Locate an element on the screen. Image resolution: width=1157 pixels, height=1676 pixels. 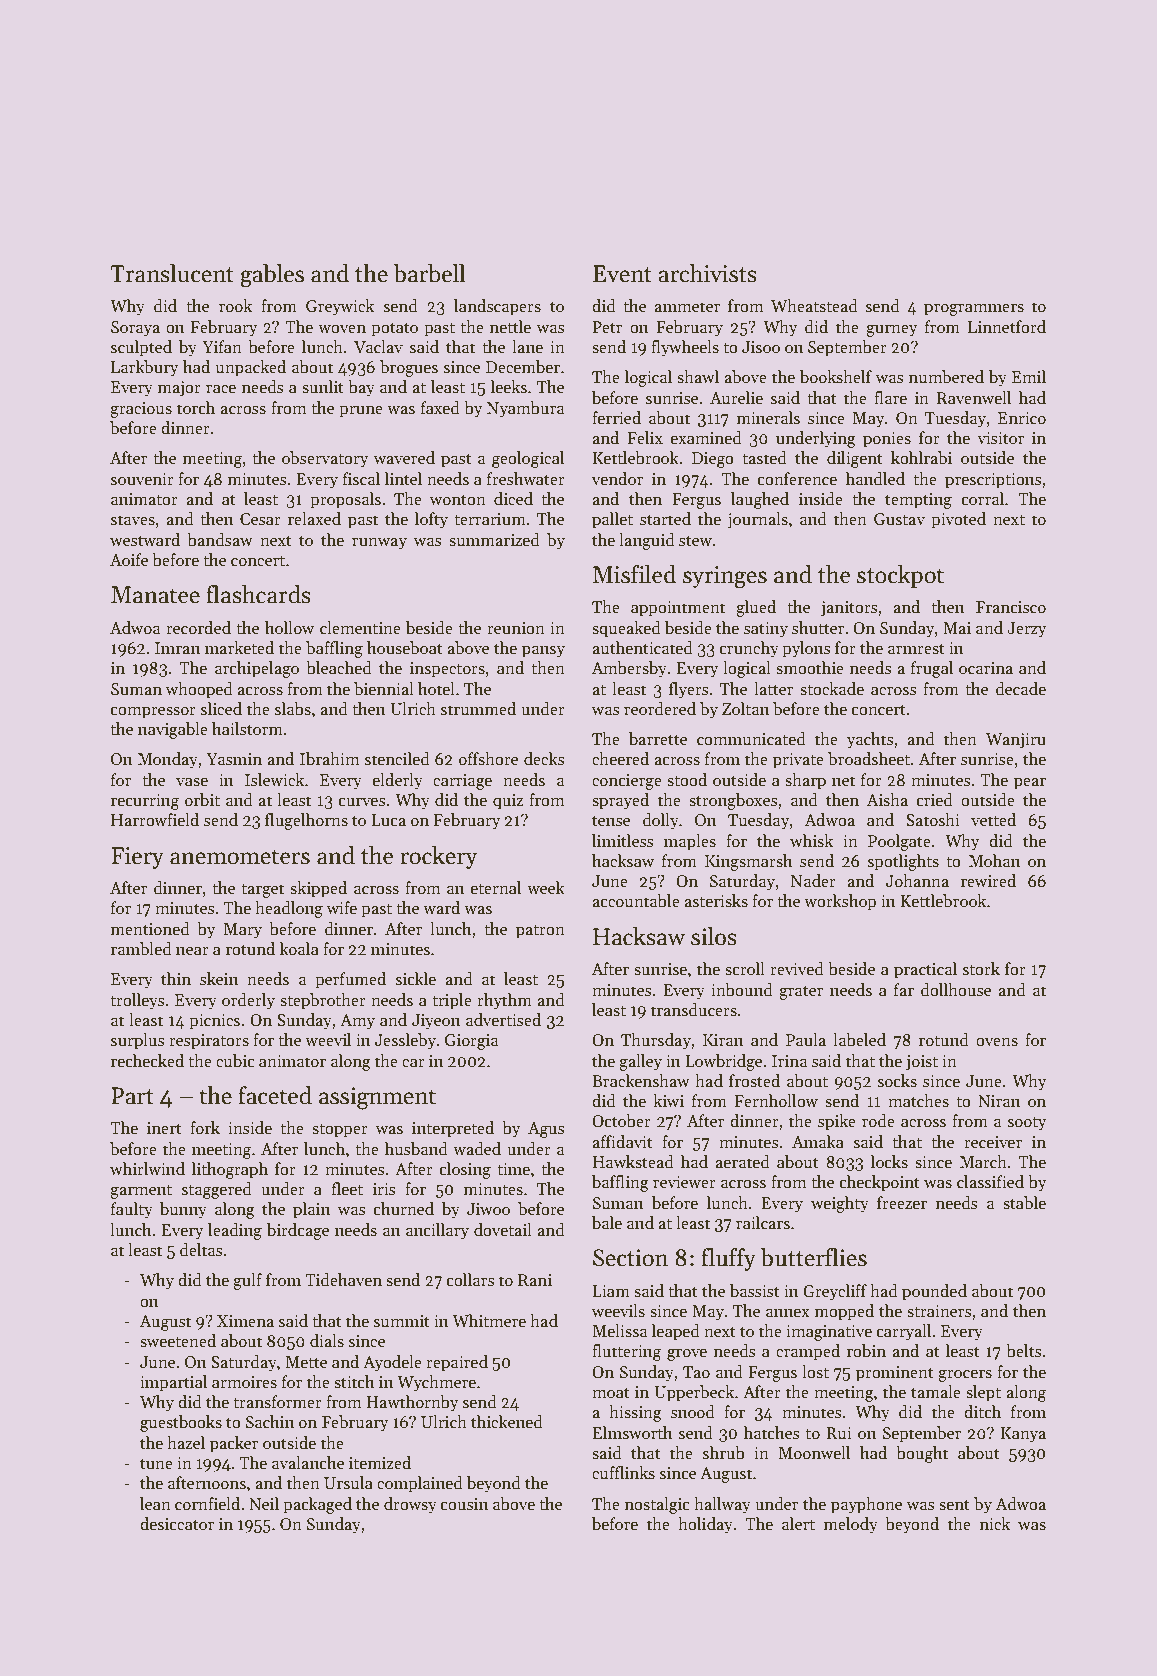
barbell is located at coordinates (429, 273).
